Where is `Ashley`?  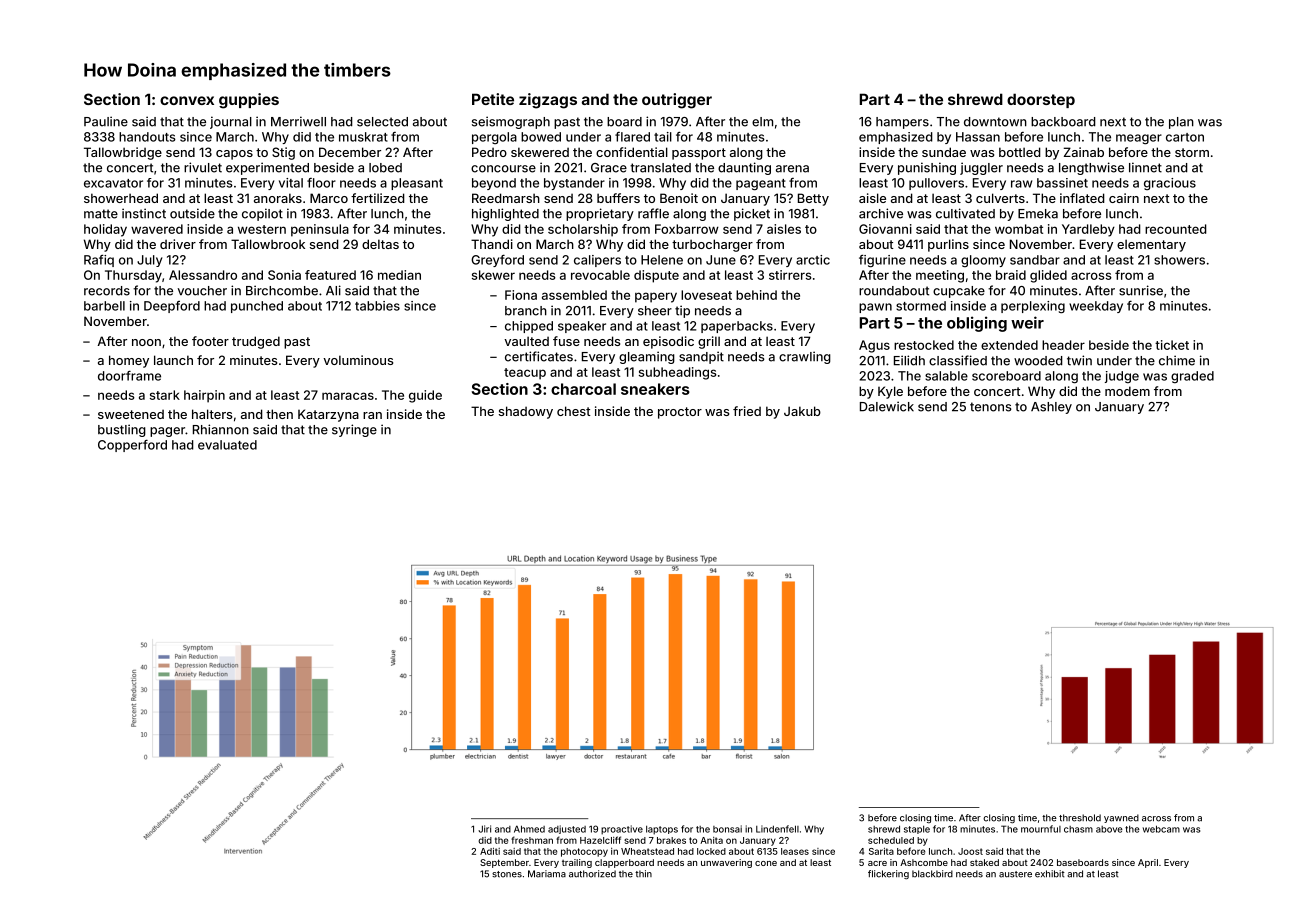
Ashley is located at coordinates (1051, 408).
